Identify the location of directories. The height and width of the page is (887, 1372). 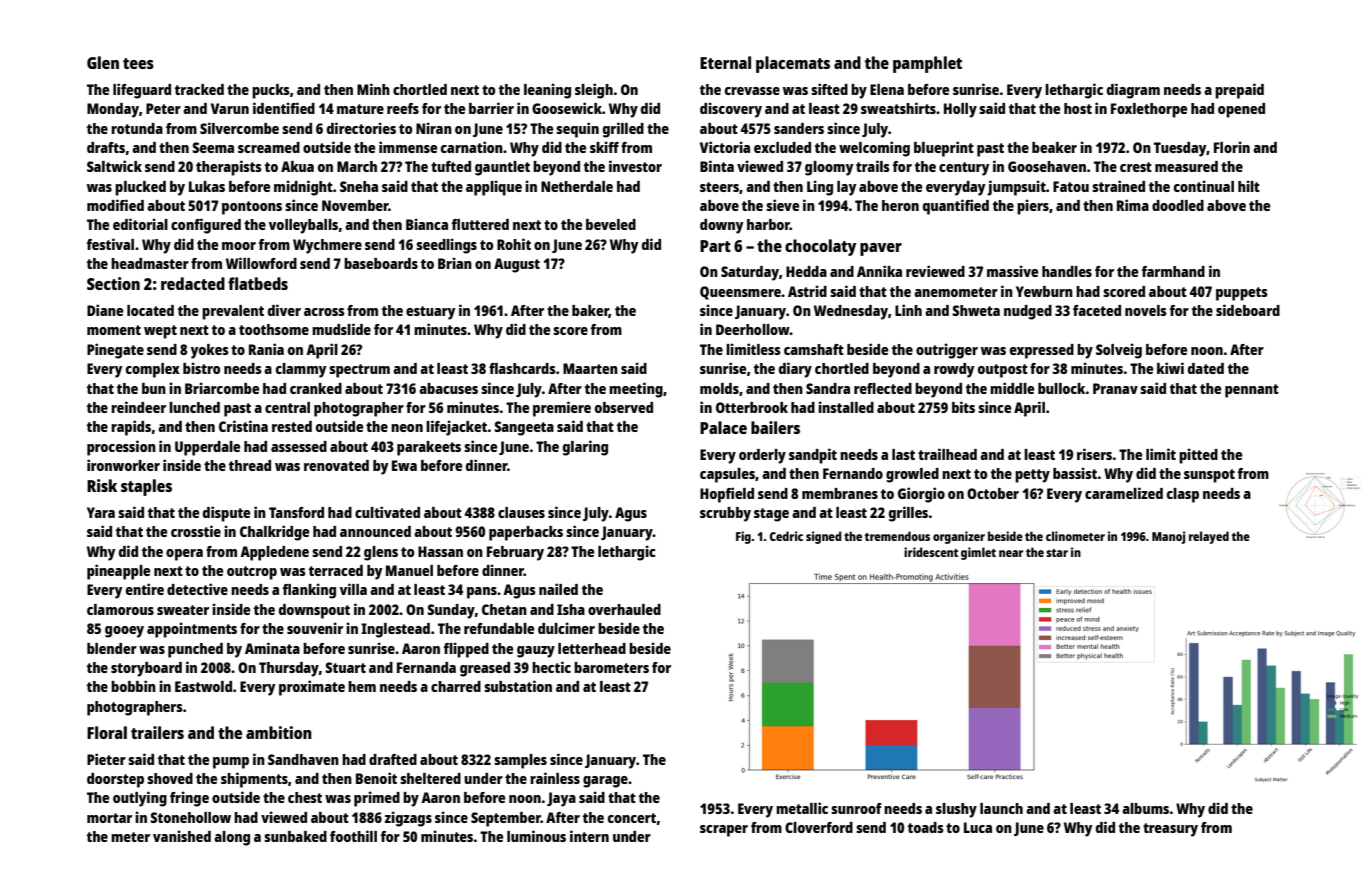
(361, 128).
